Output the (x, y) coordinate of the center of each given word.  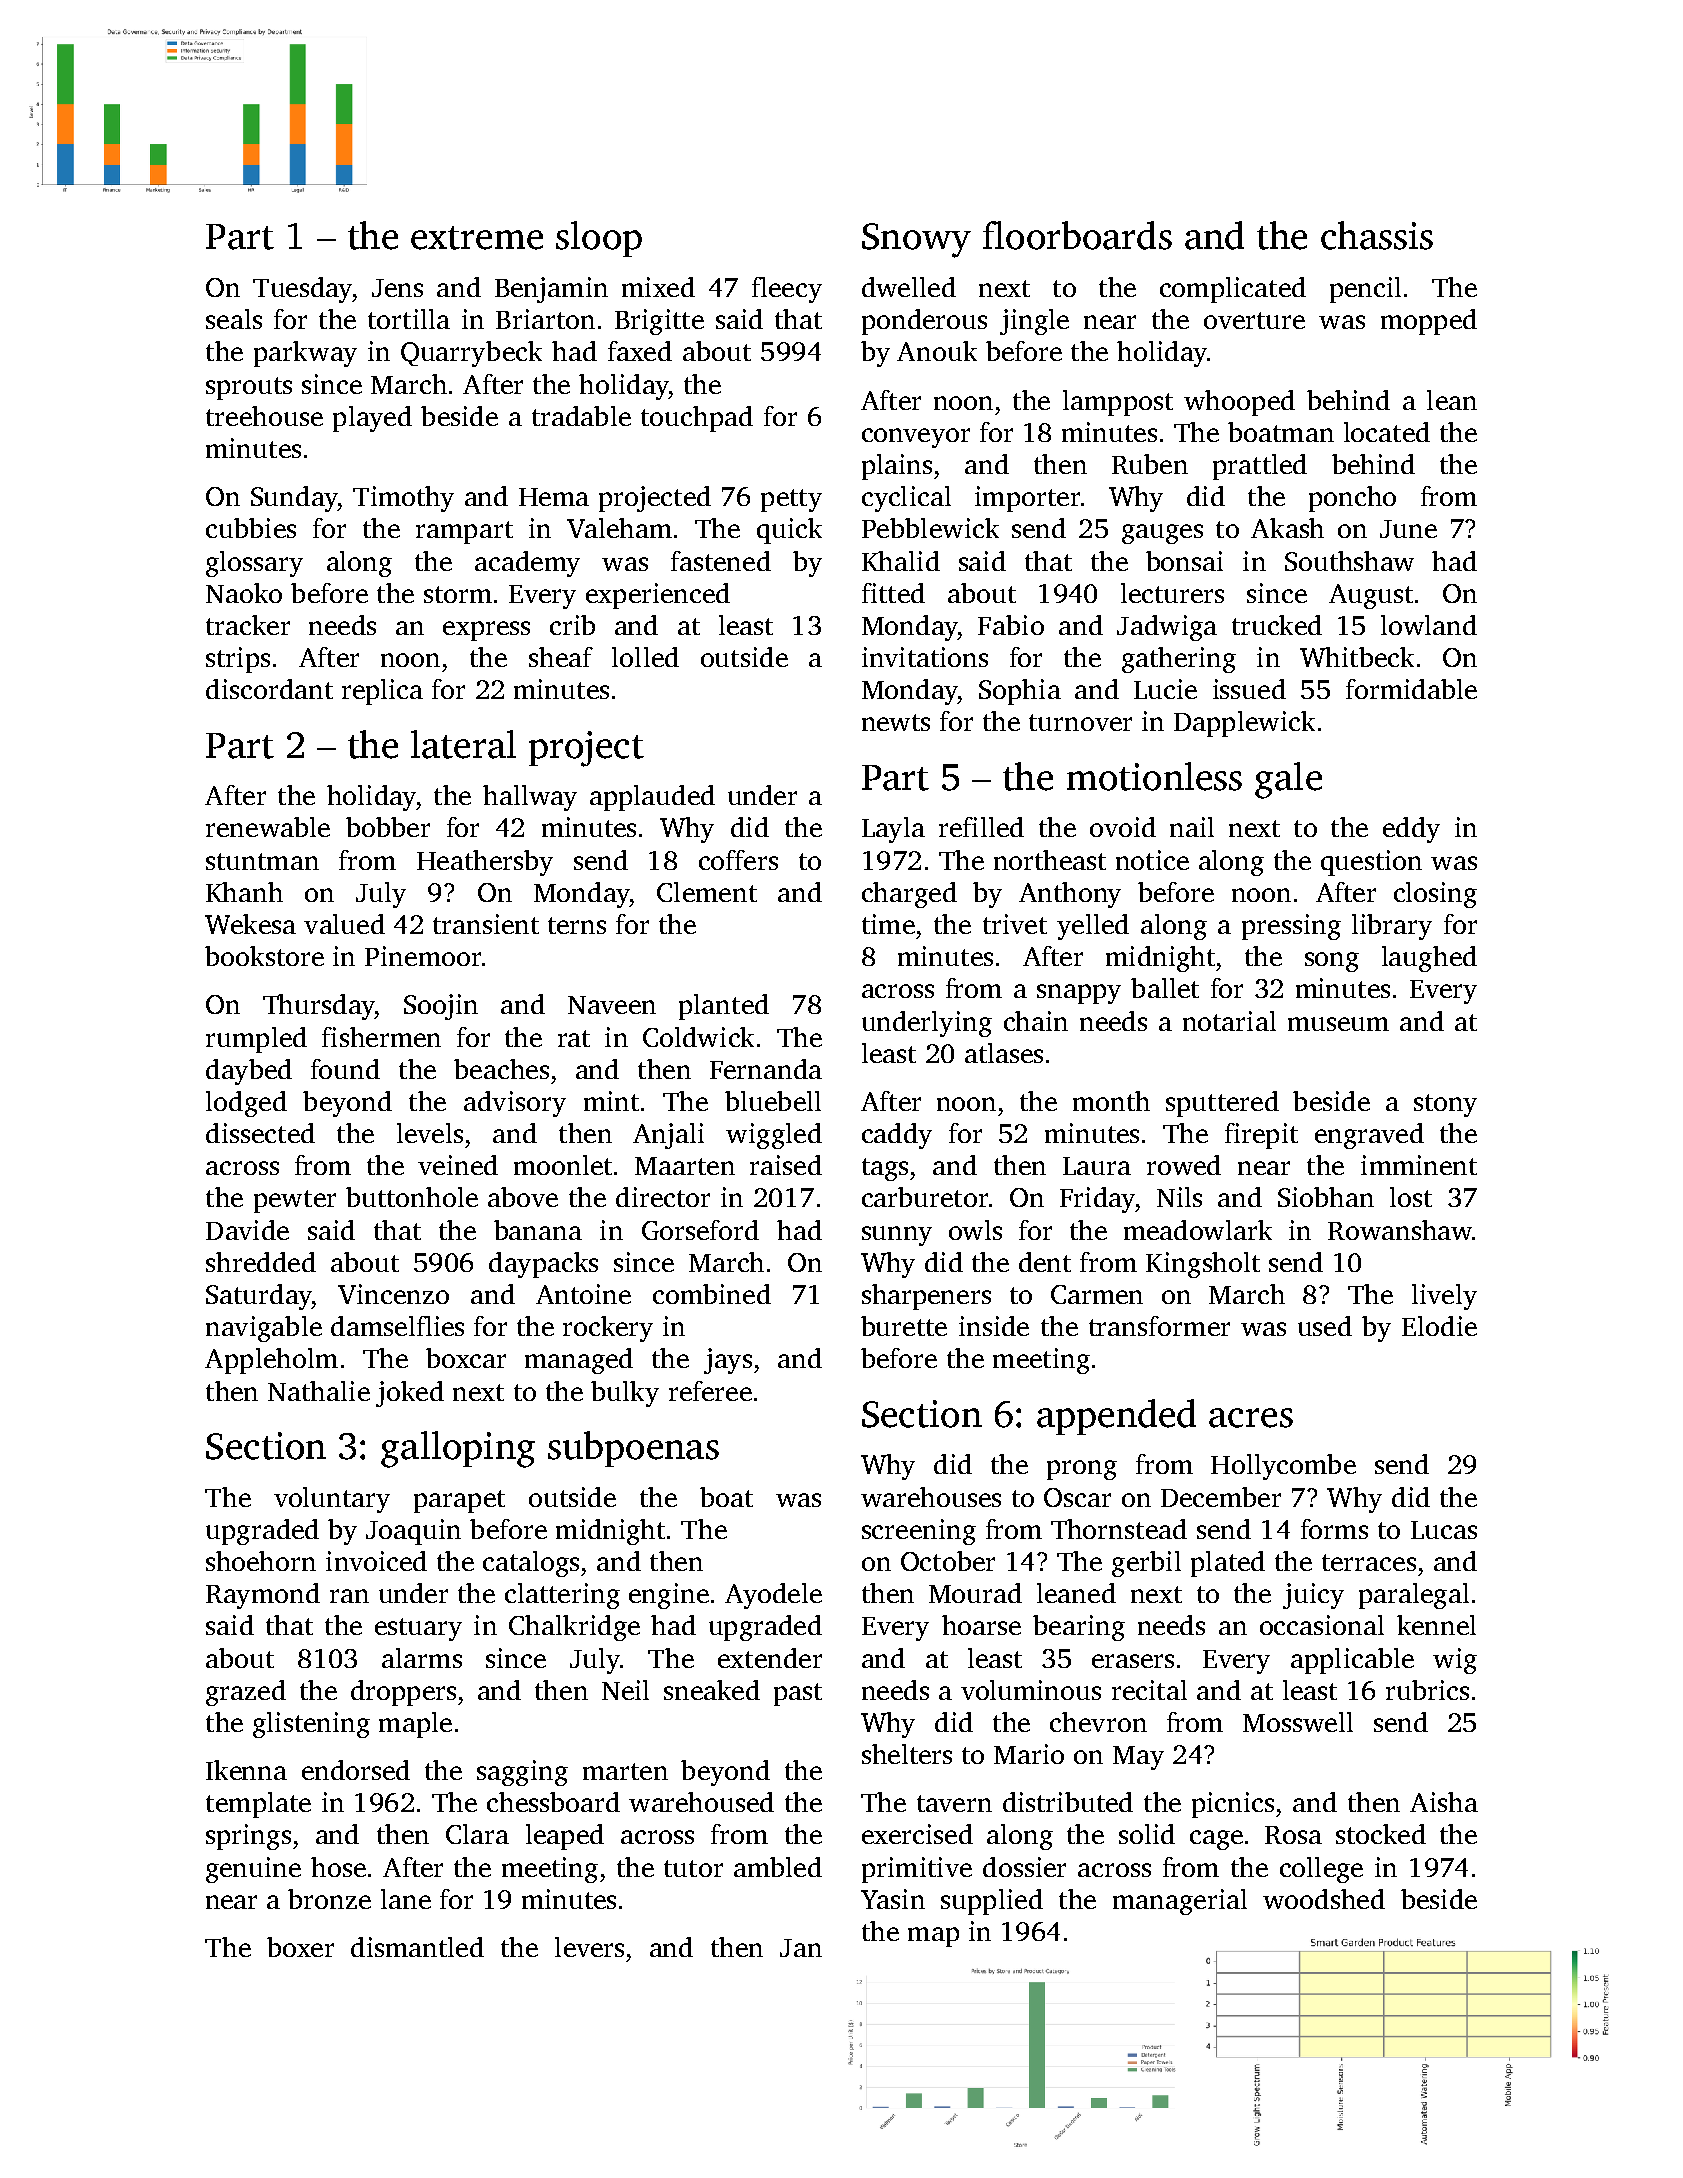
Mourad (975, 1593)
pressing (1291, 927)
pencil (1365, 290)
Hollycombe (1283, 1467)
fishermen (381, 1037)
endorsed (356, 1770)
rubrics (1427, 1690)
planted (724, 1007)
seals (234, 319)
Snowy (916, 240)
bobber (388, 827)
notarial (1229, 1021)
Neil (625, 1690)
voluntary (332, 1500)
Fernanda (766, 1069)
